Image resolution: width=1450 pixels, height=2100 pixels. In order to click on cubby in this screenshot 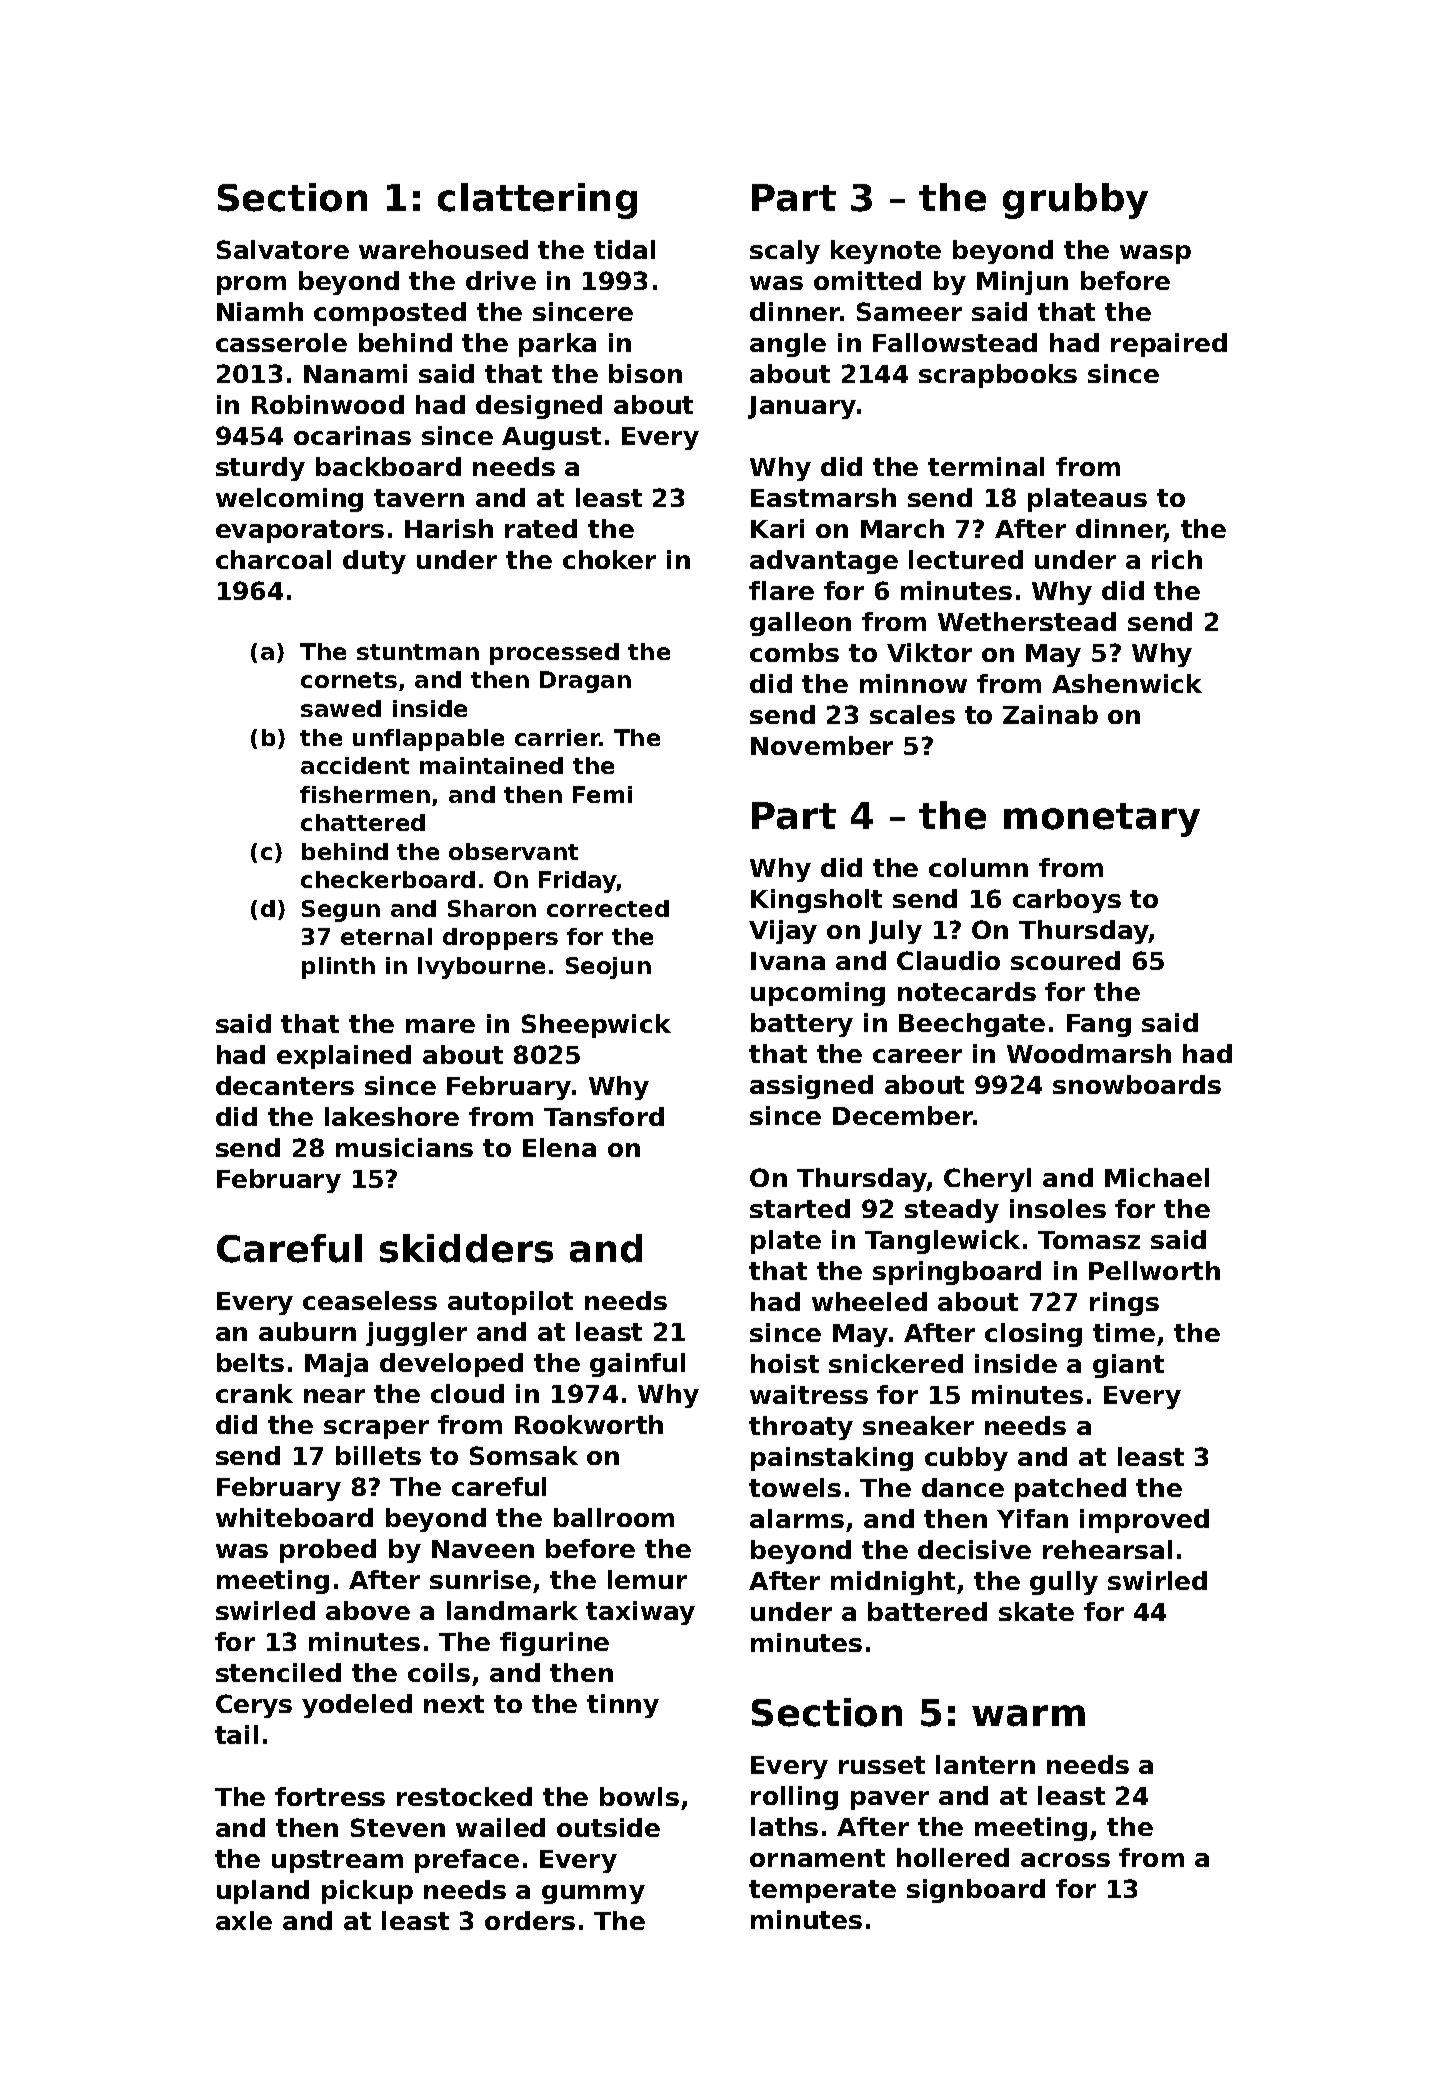, I will do `click(966, 1459)`.
